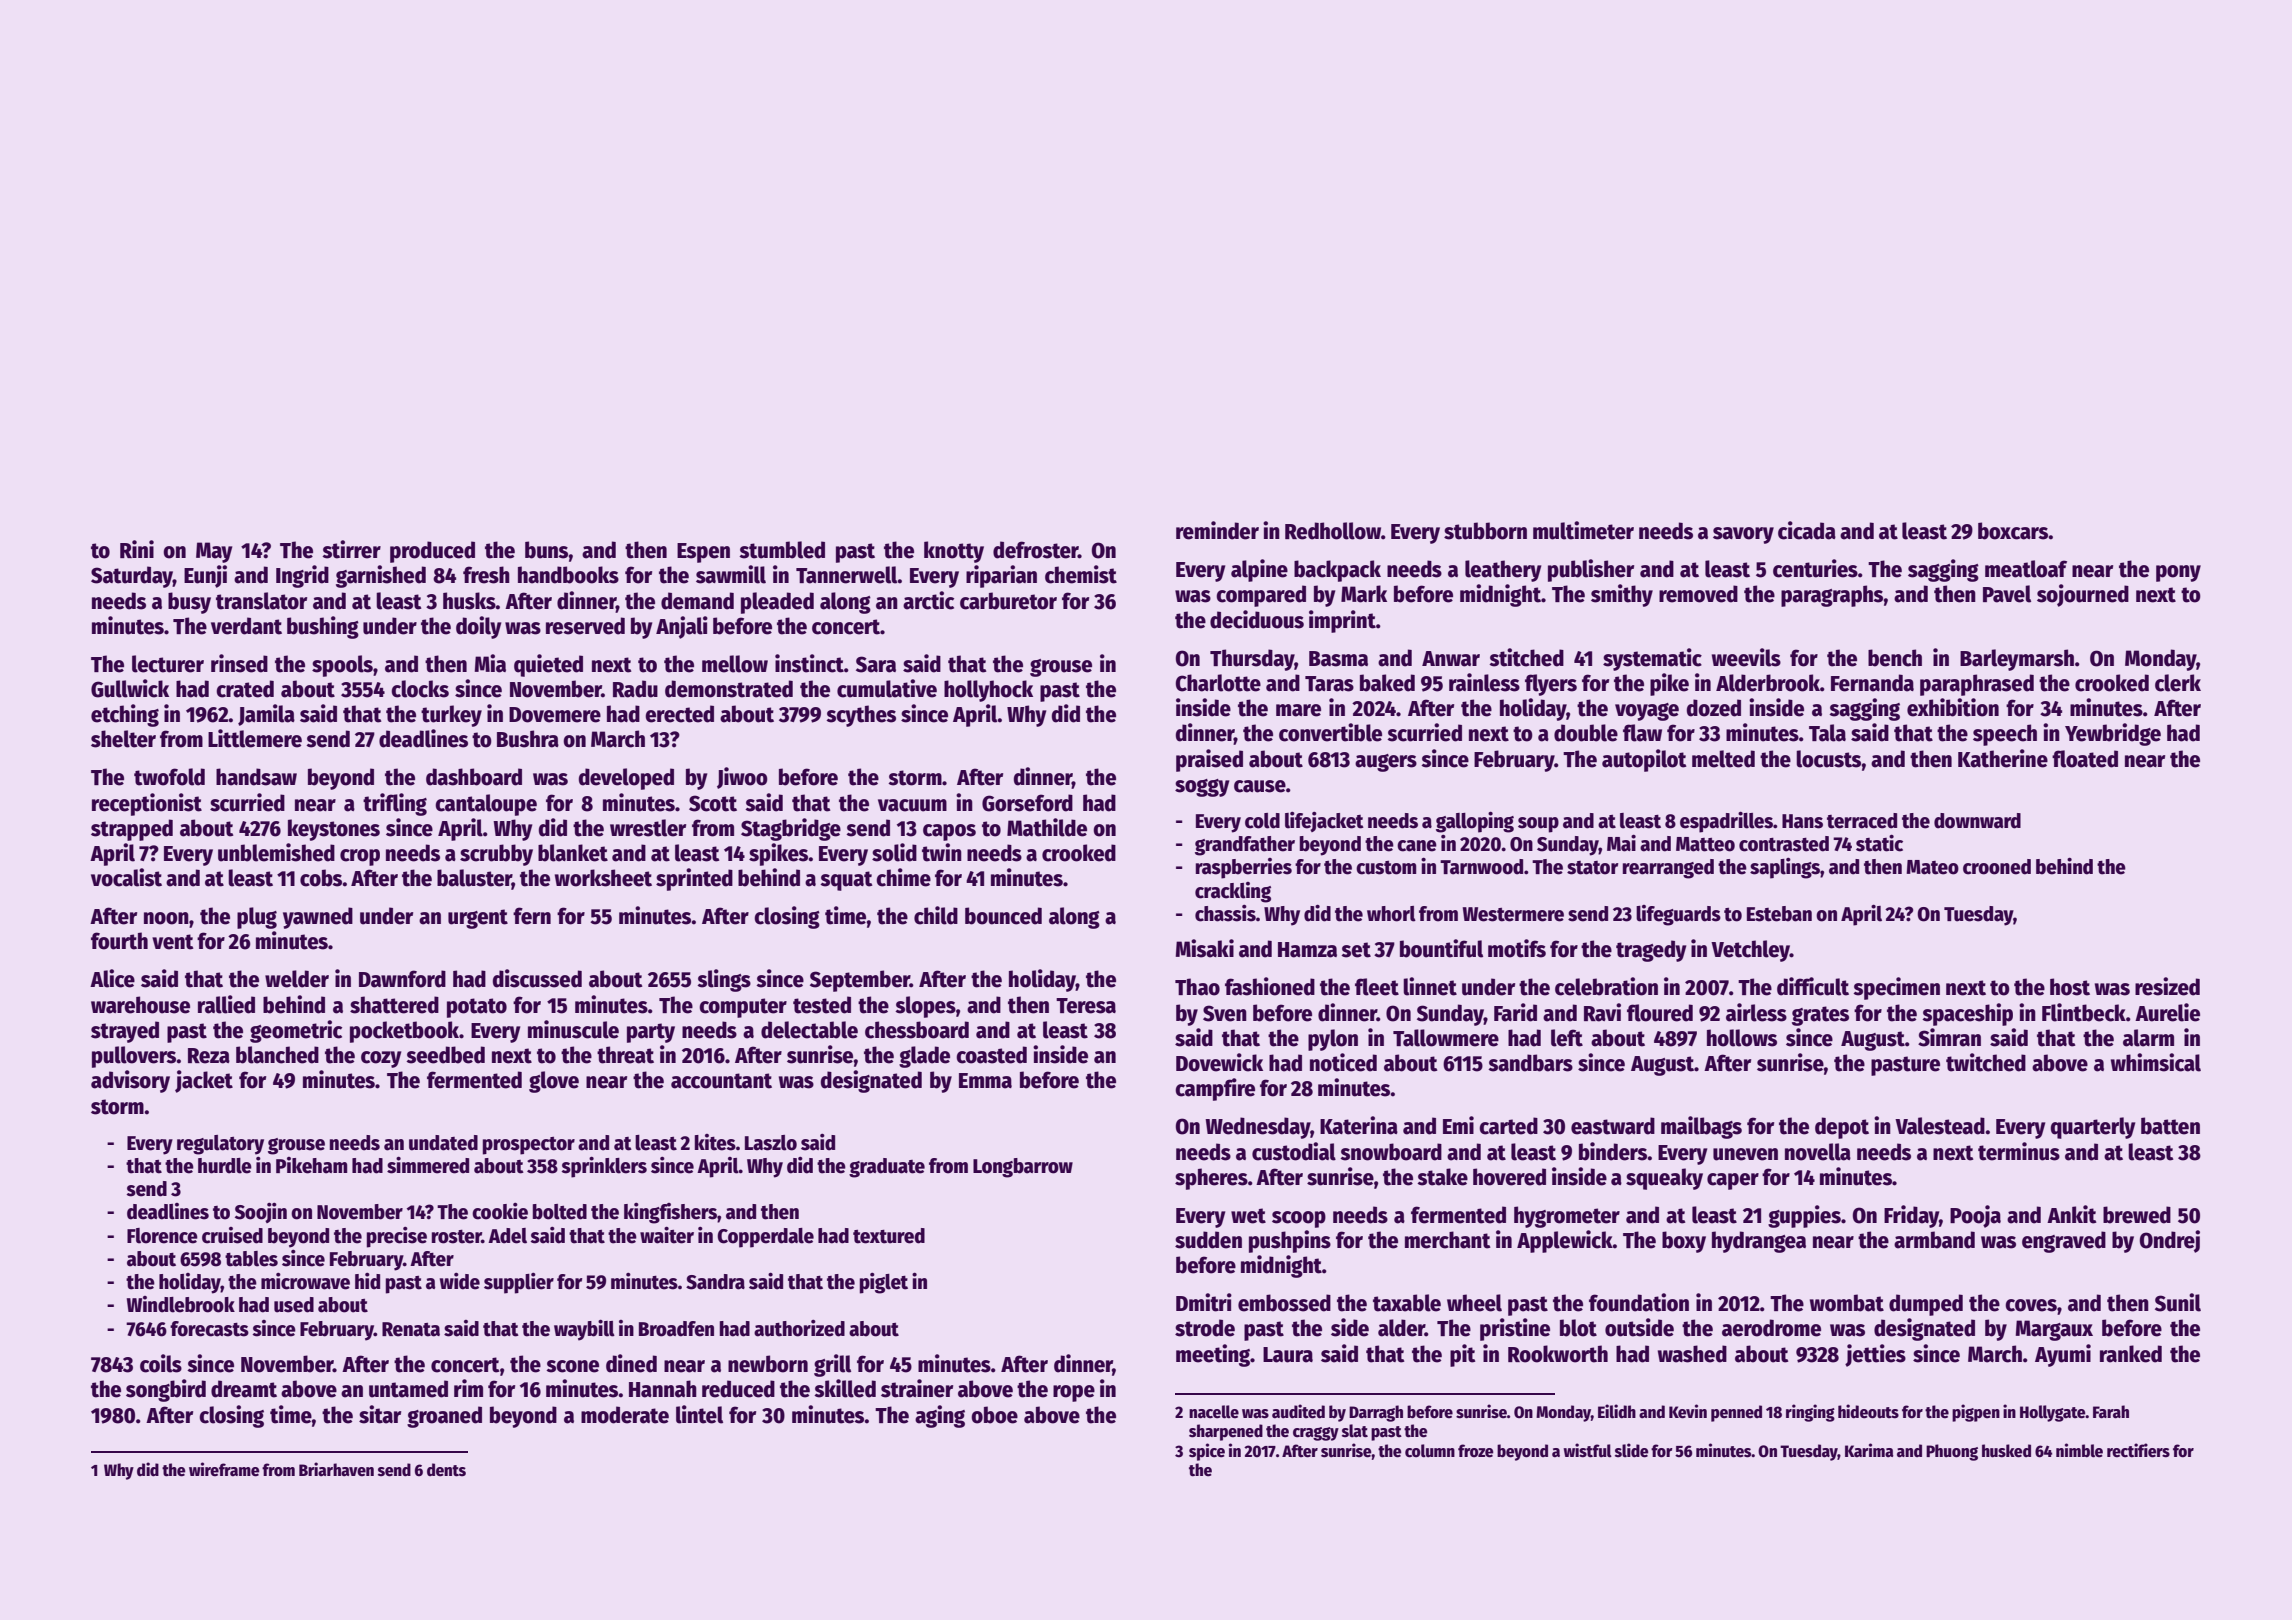  What do you see at coordinates (1356, 950) in the page?
I see `set` at bounding box center [1356, 950].
